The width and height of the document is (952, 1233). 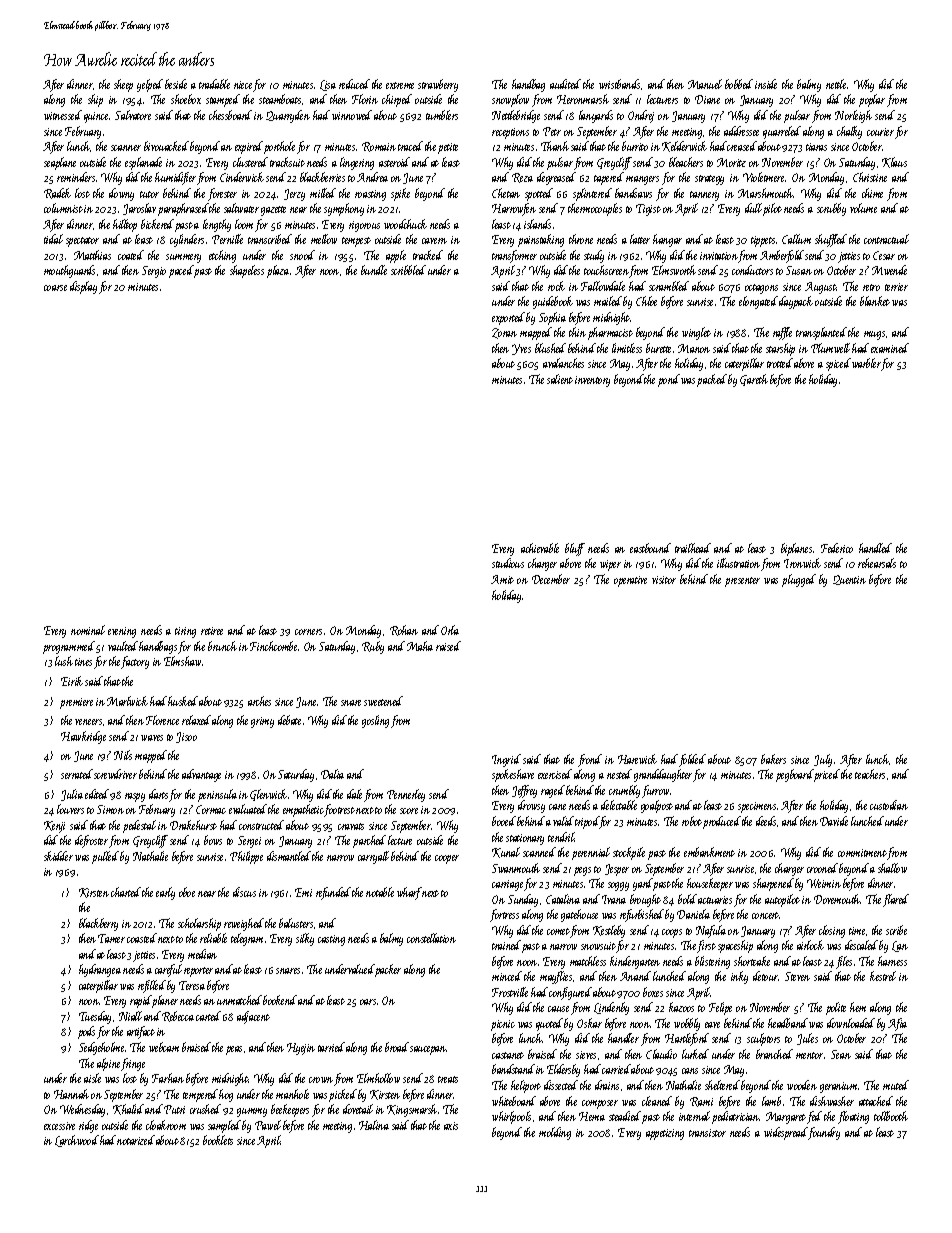 I want to click on display, so click(x=83, y=287).
